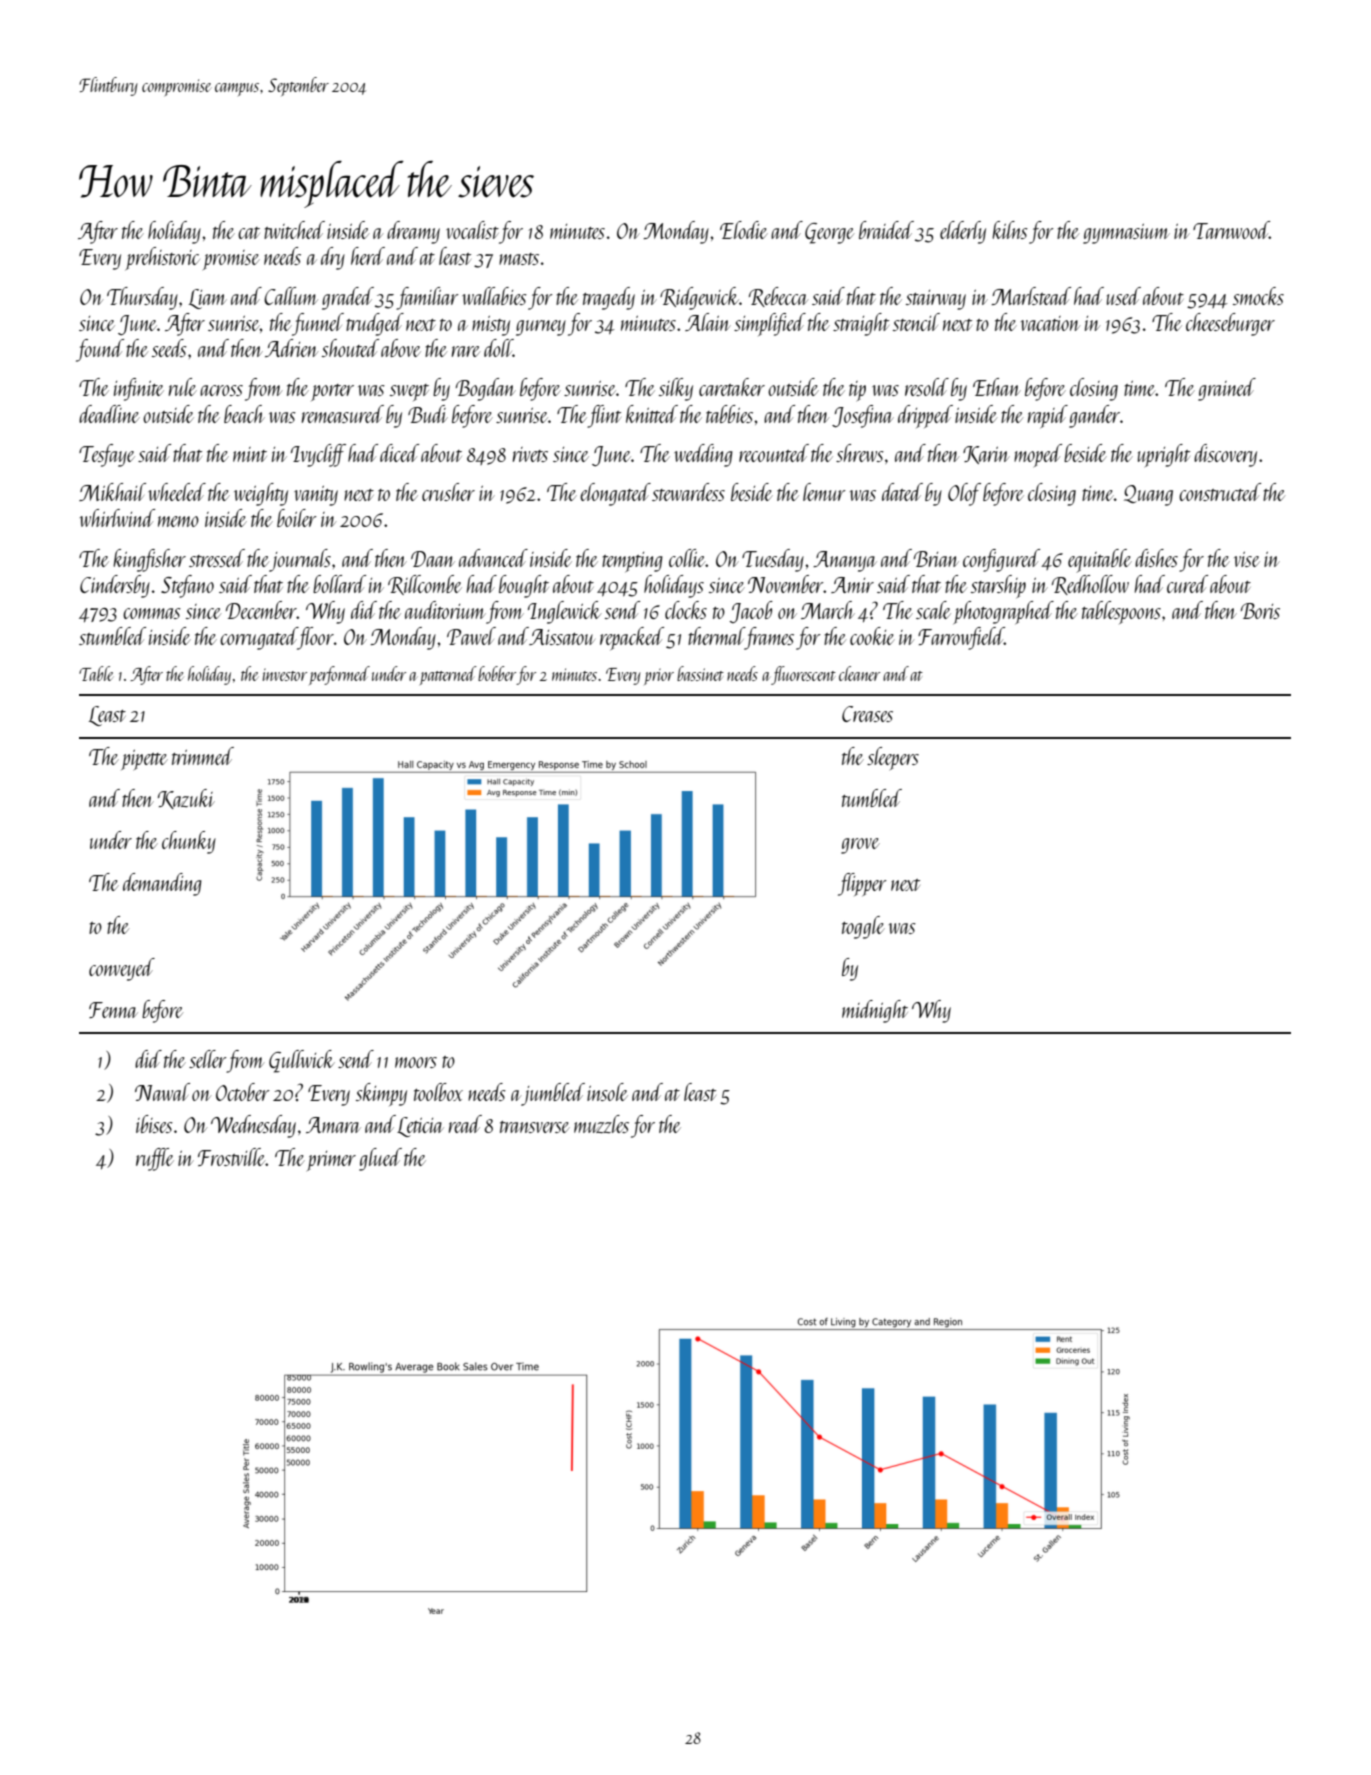 This screenshot has height=1775, width=1371. Describe the element at coordinates (1220, 492) in the screenshot. I see `constructed` at that location.
